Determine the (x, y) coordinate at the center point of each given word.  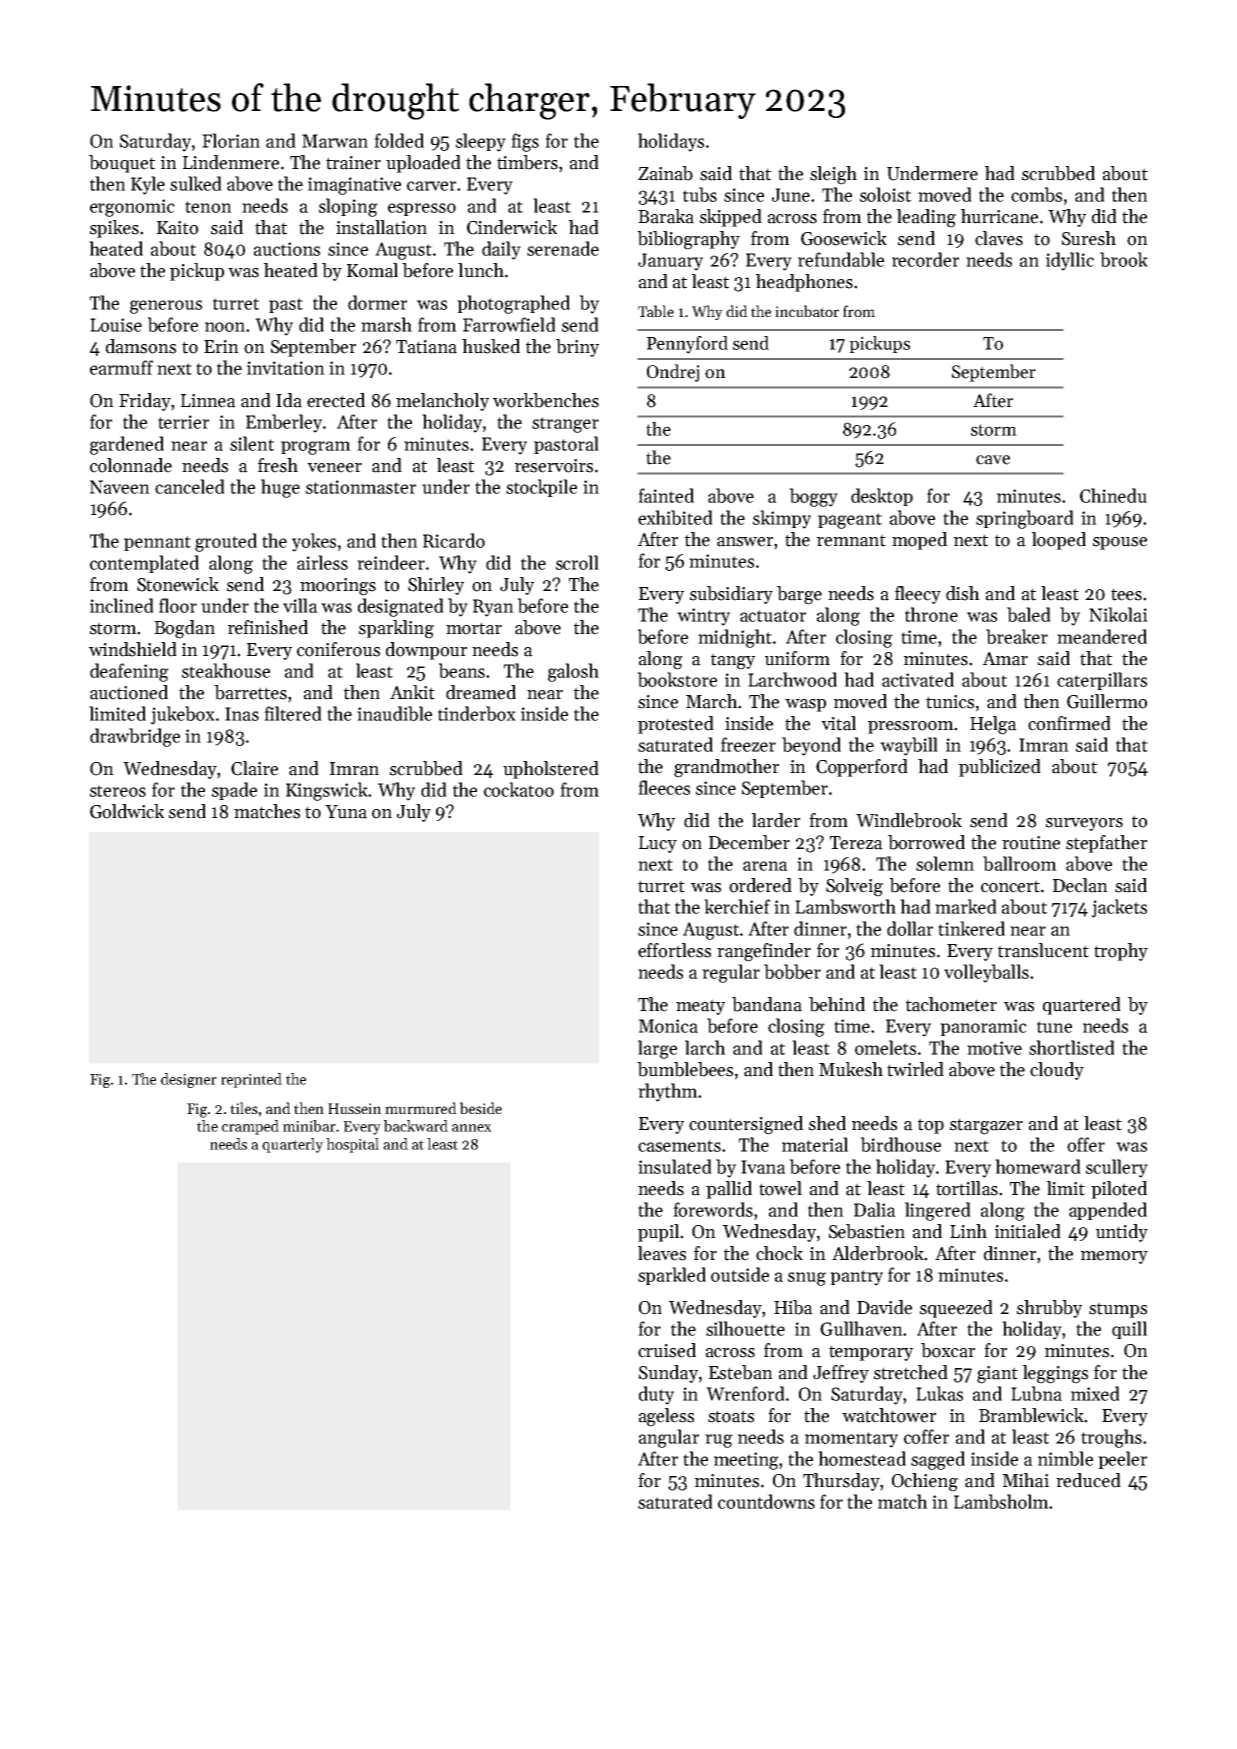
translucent (1043, 950)
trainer (353, 163)
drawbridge (135, 737)
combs (1036, 194)
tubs (700, 194)
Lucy (658, 844)
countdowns (766, 1501)
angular (669, 1438)
